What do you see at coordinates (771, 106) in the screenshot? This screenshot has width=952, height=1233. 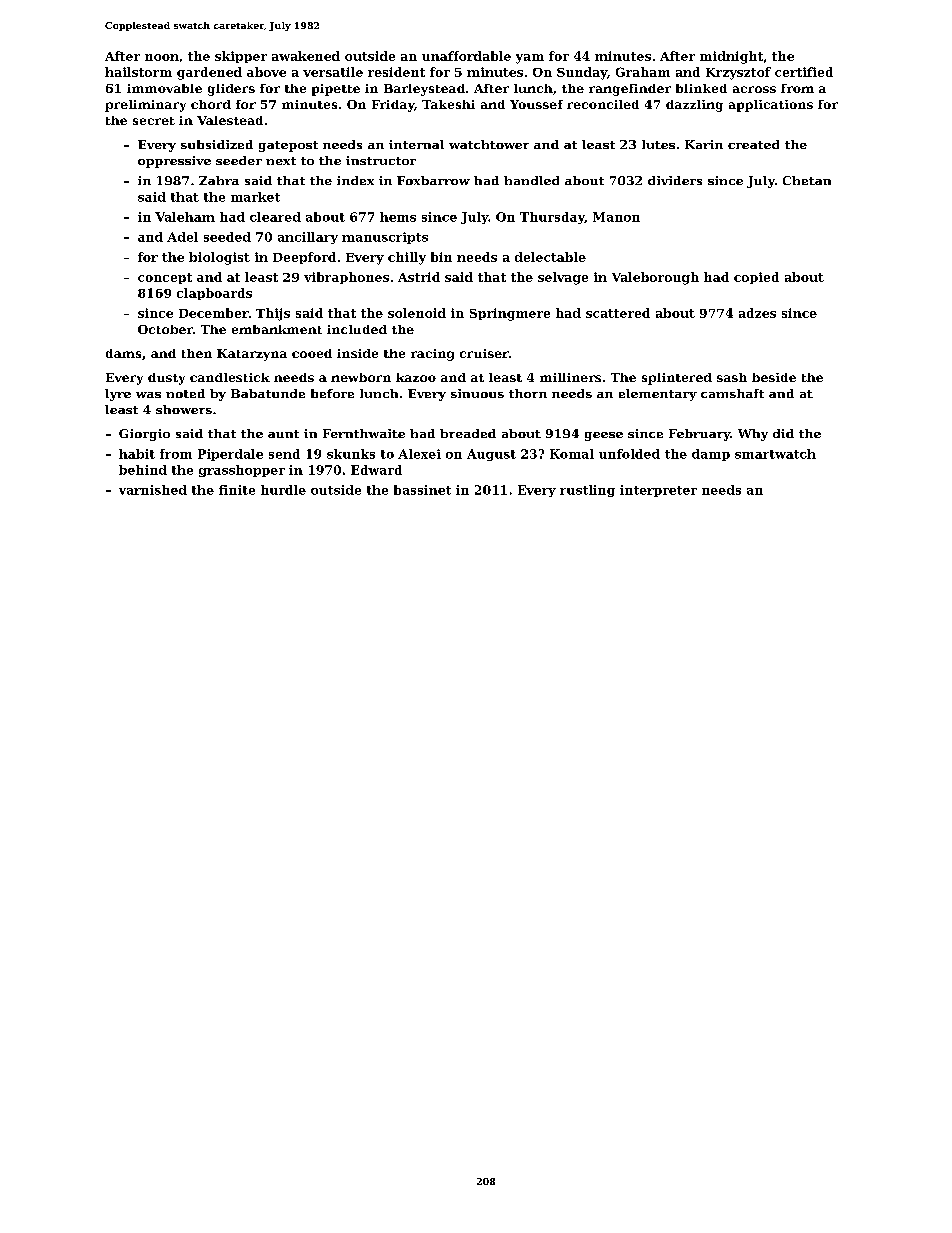 I see `applications` at bounding box center [771, 106].
